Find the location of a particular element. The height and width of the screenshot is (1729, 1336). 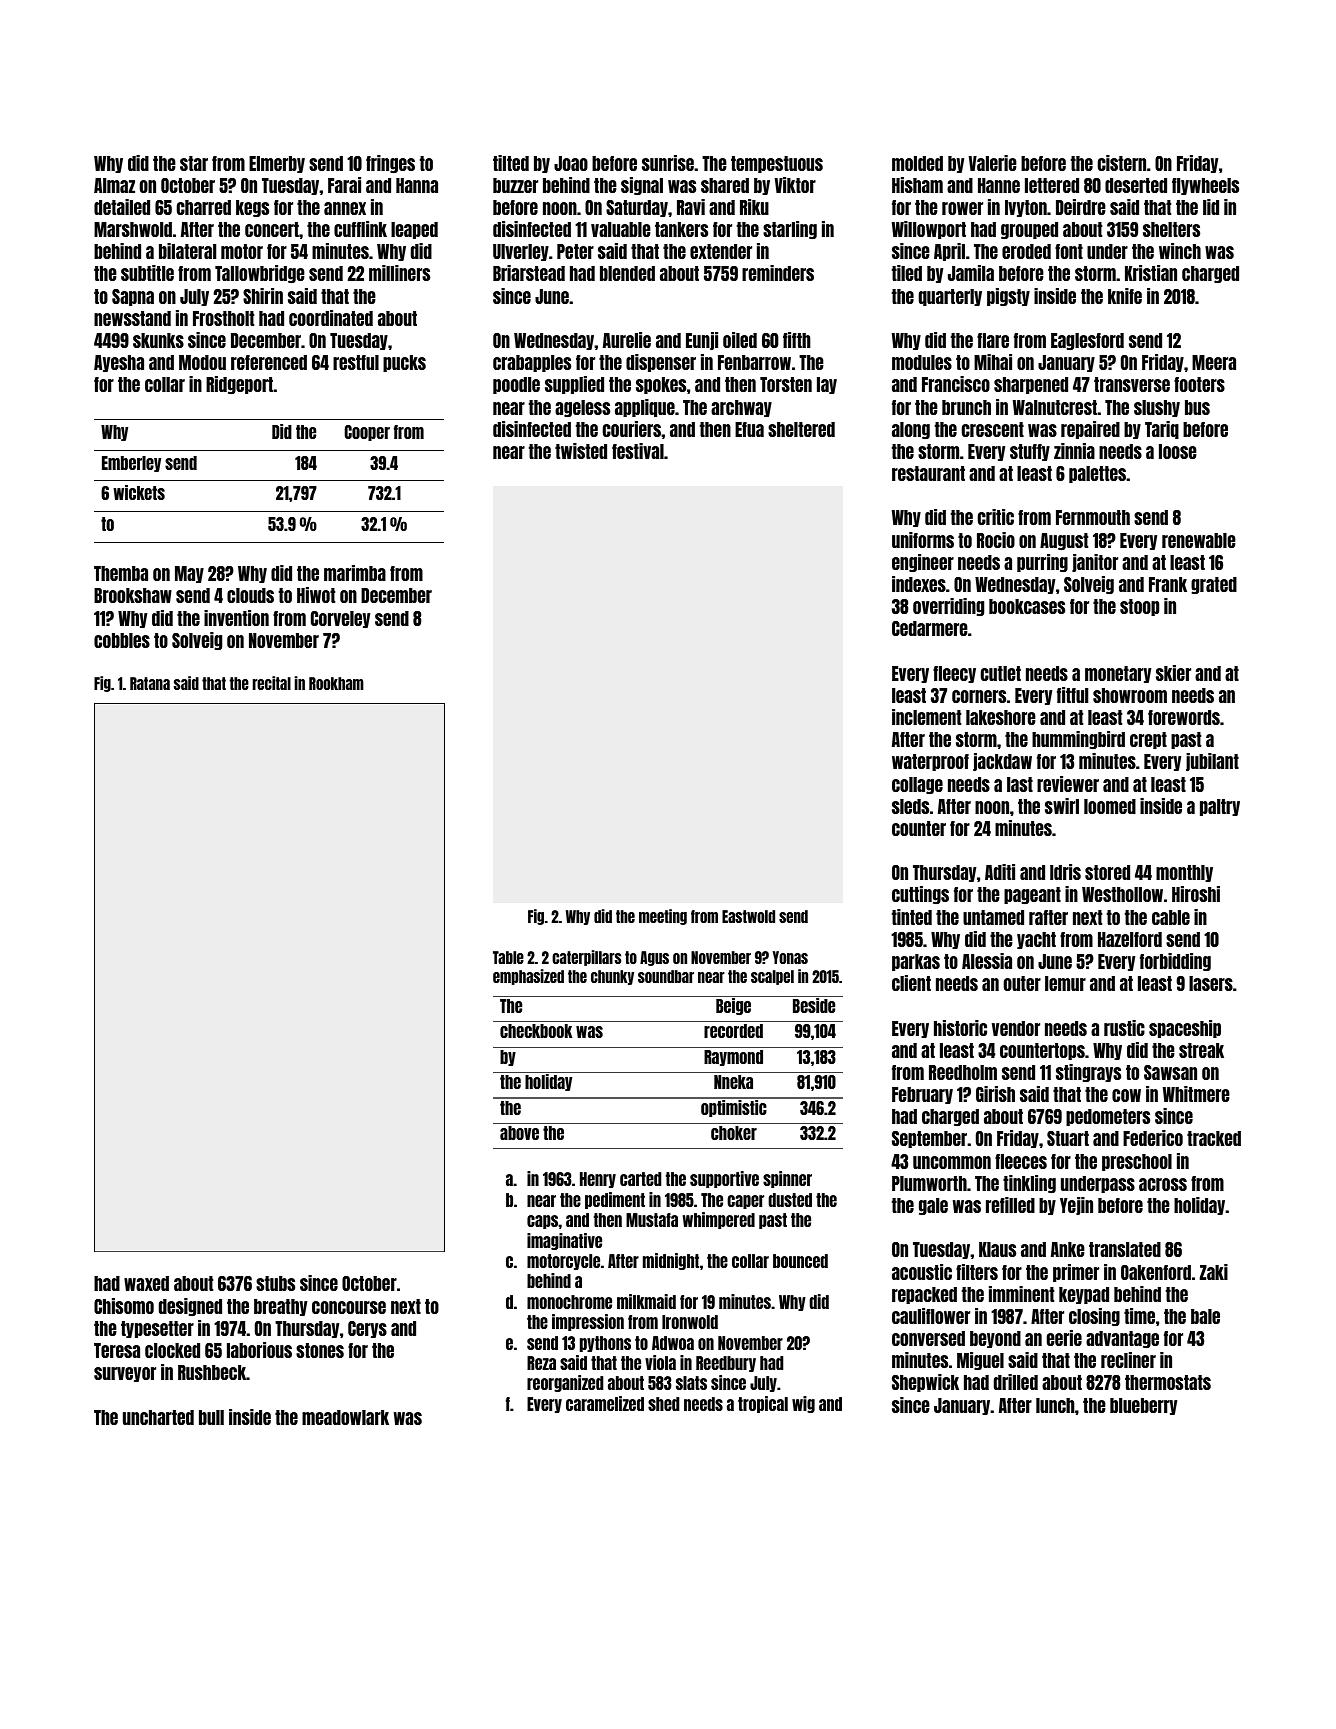

Ayesha is located at coordinates (119, 363).
